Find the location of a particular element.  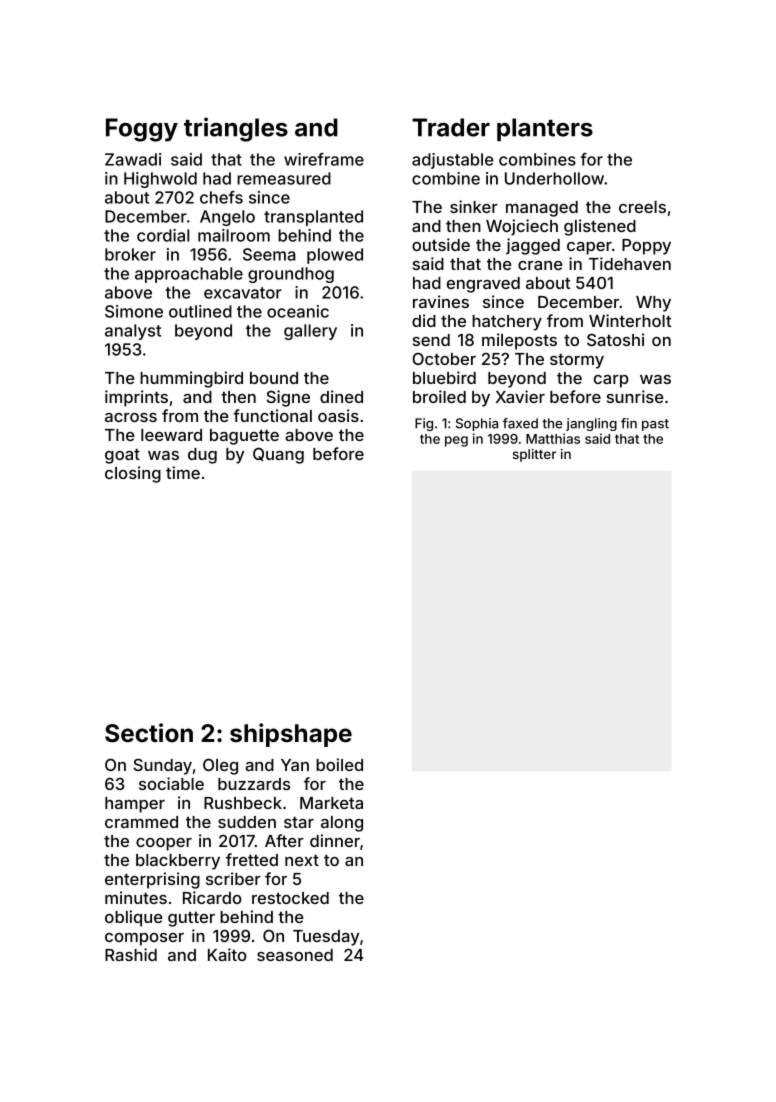

Section is located at coordinates (149, 733).
